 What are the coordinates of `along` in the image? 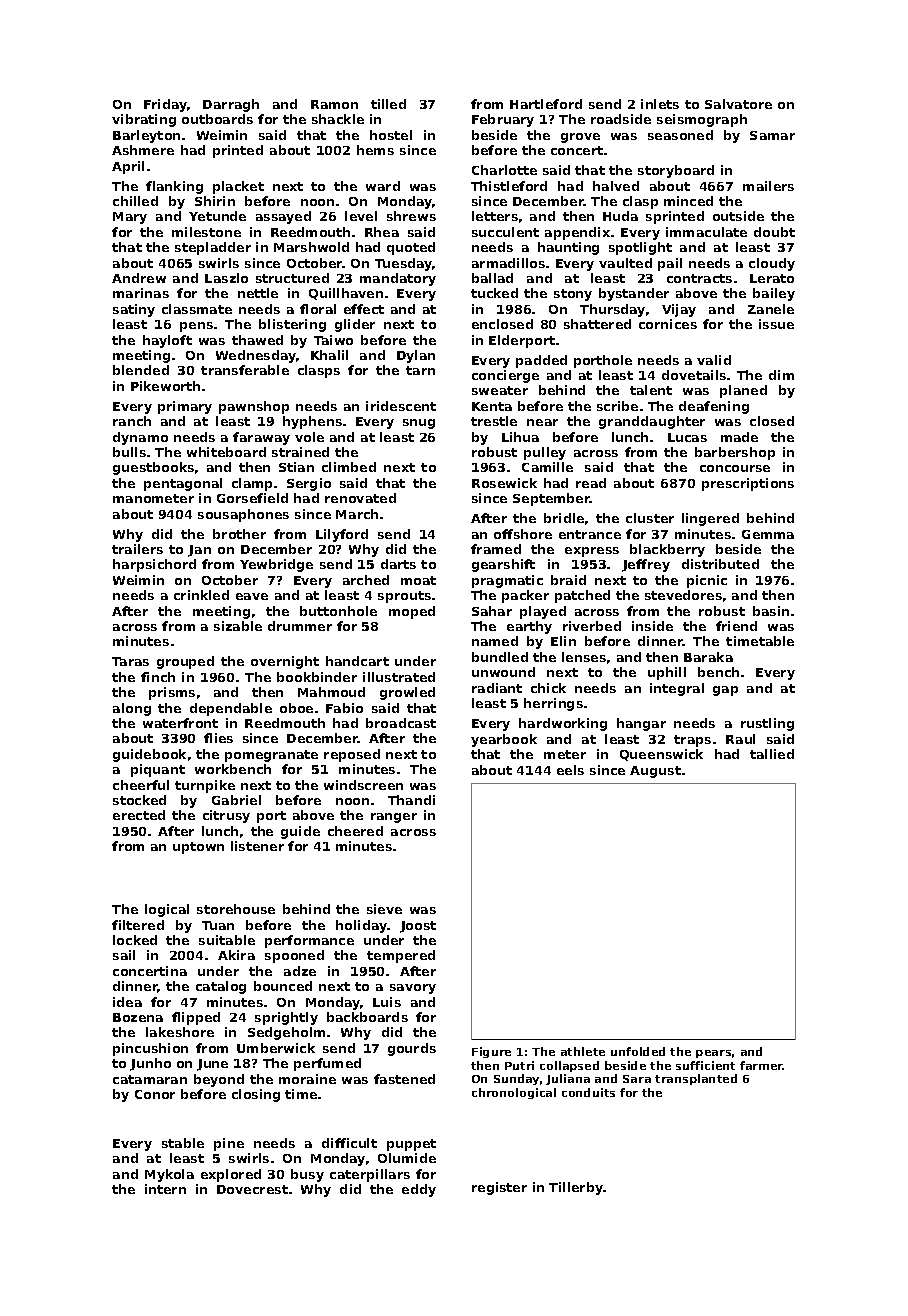 It's located at (132, 709).
